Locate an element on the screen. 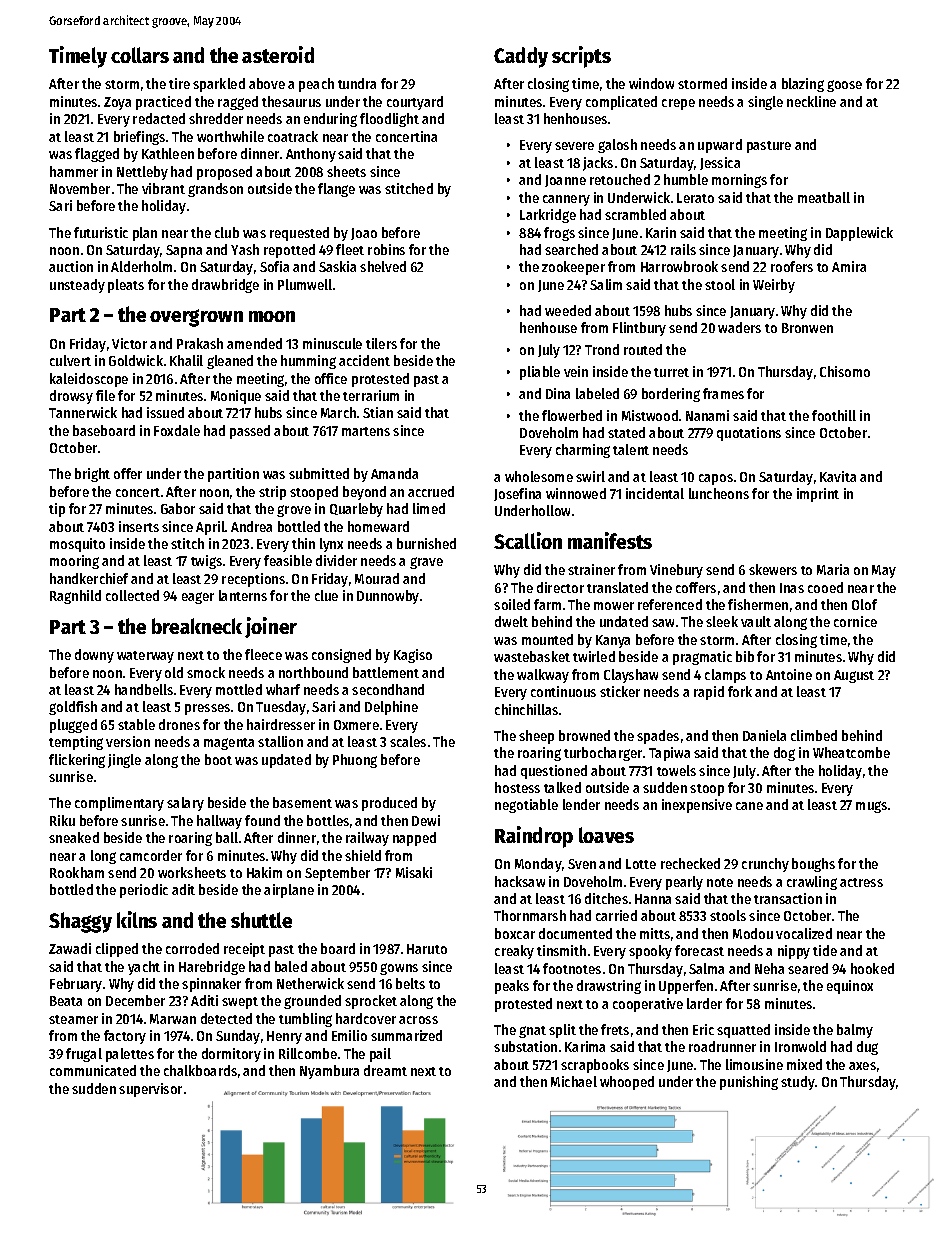 The image size is (952, 1233). Olof is located at coordinates (864, 604).
